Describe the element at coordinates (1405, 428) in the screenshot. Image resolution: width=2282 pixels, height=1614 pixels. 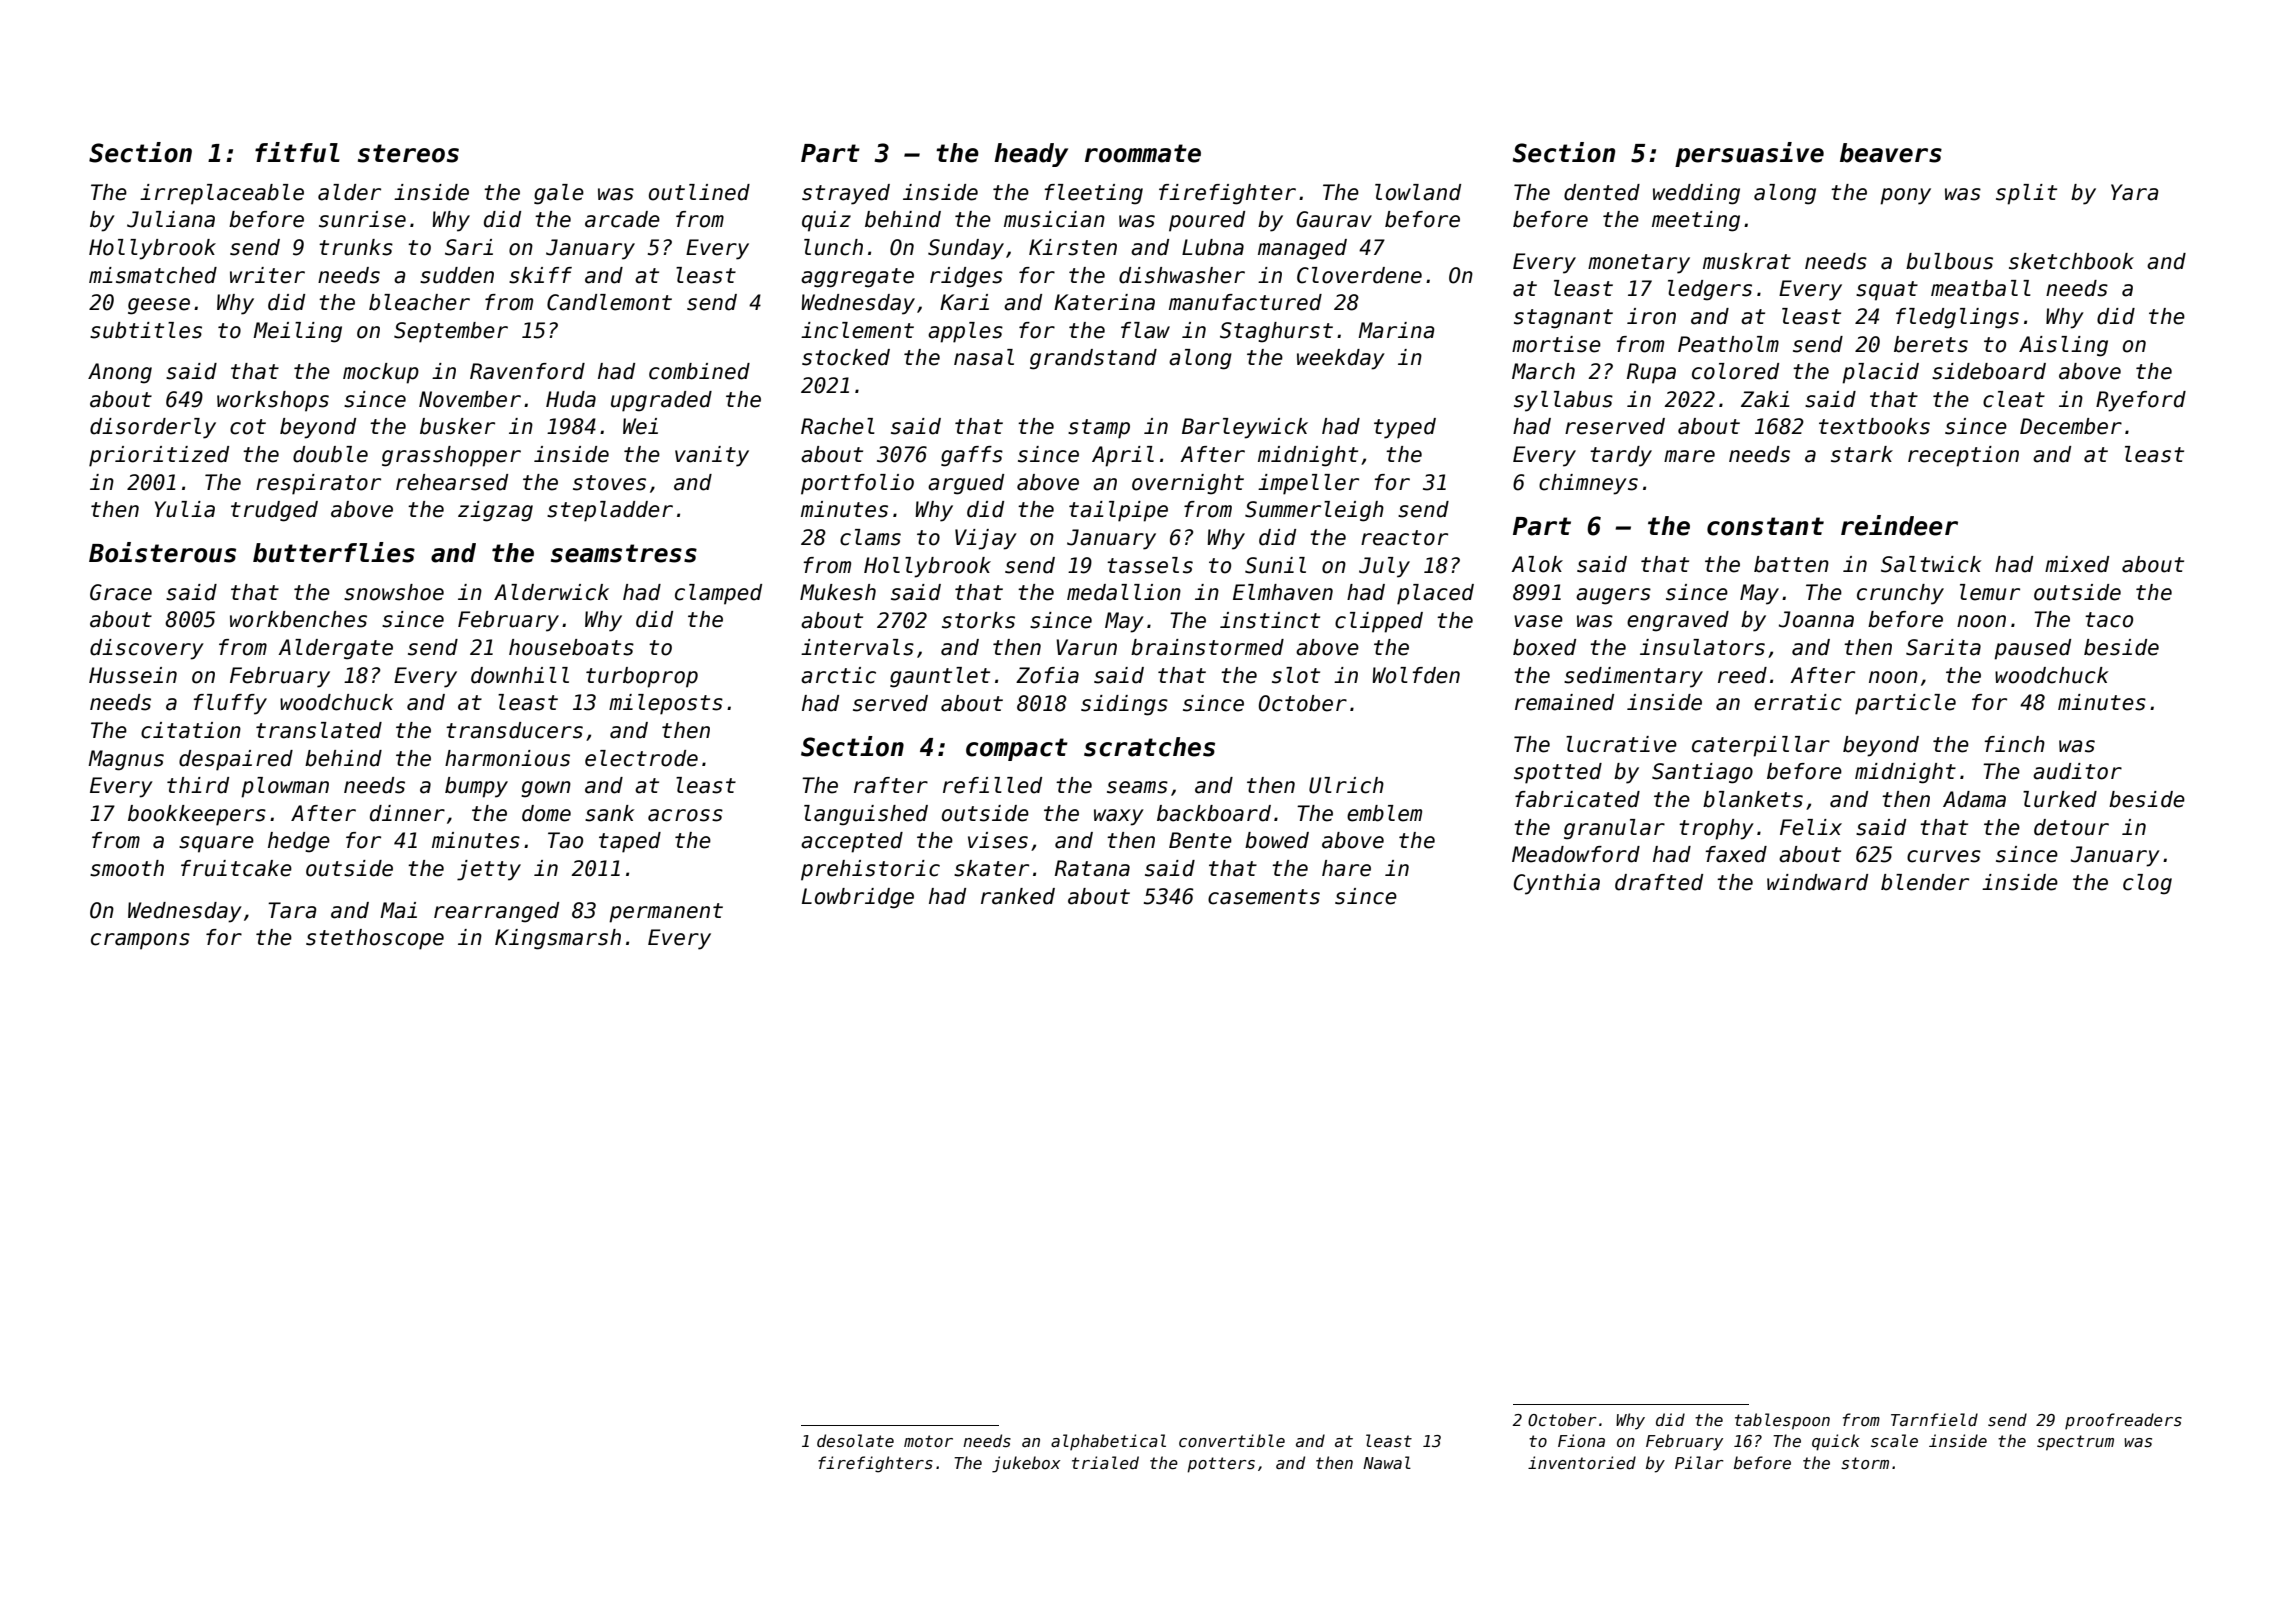
I see `typed` at that location.
